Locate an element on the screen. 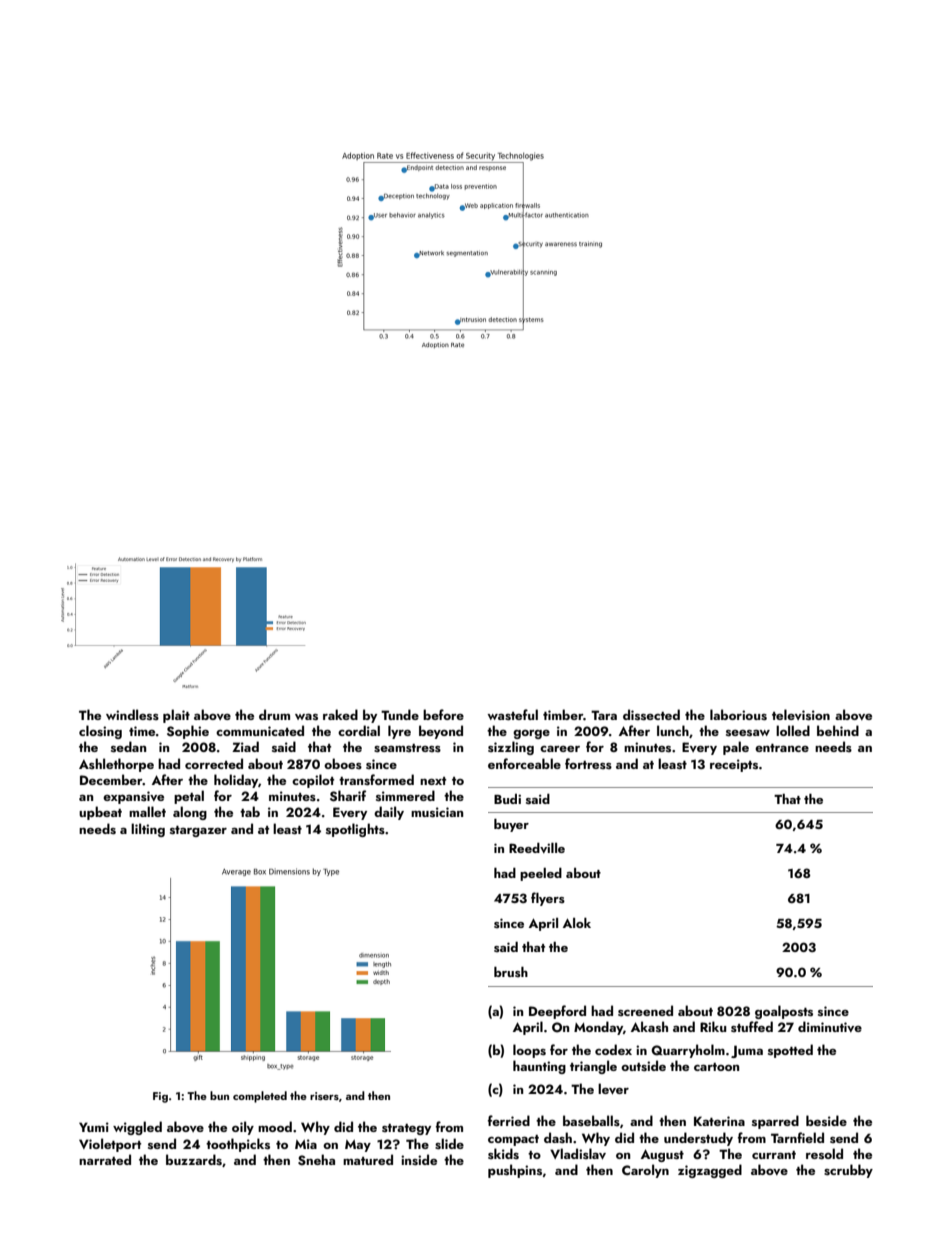  flyers is located at coordinates (548, 899).
